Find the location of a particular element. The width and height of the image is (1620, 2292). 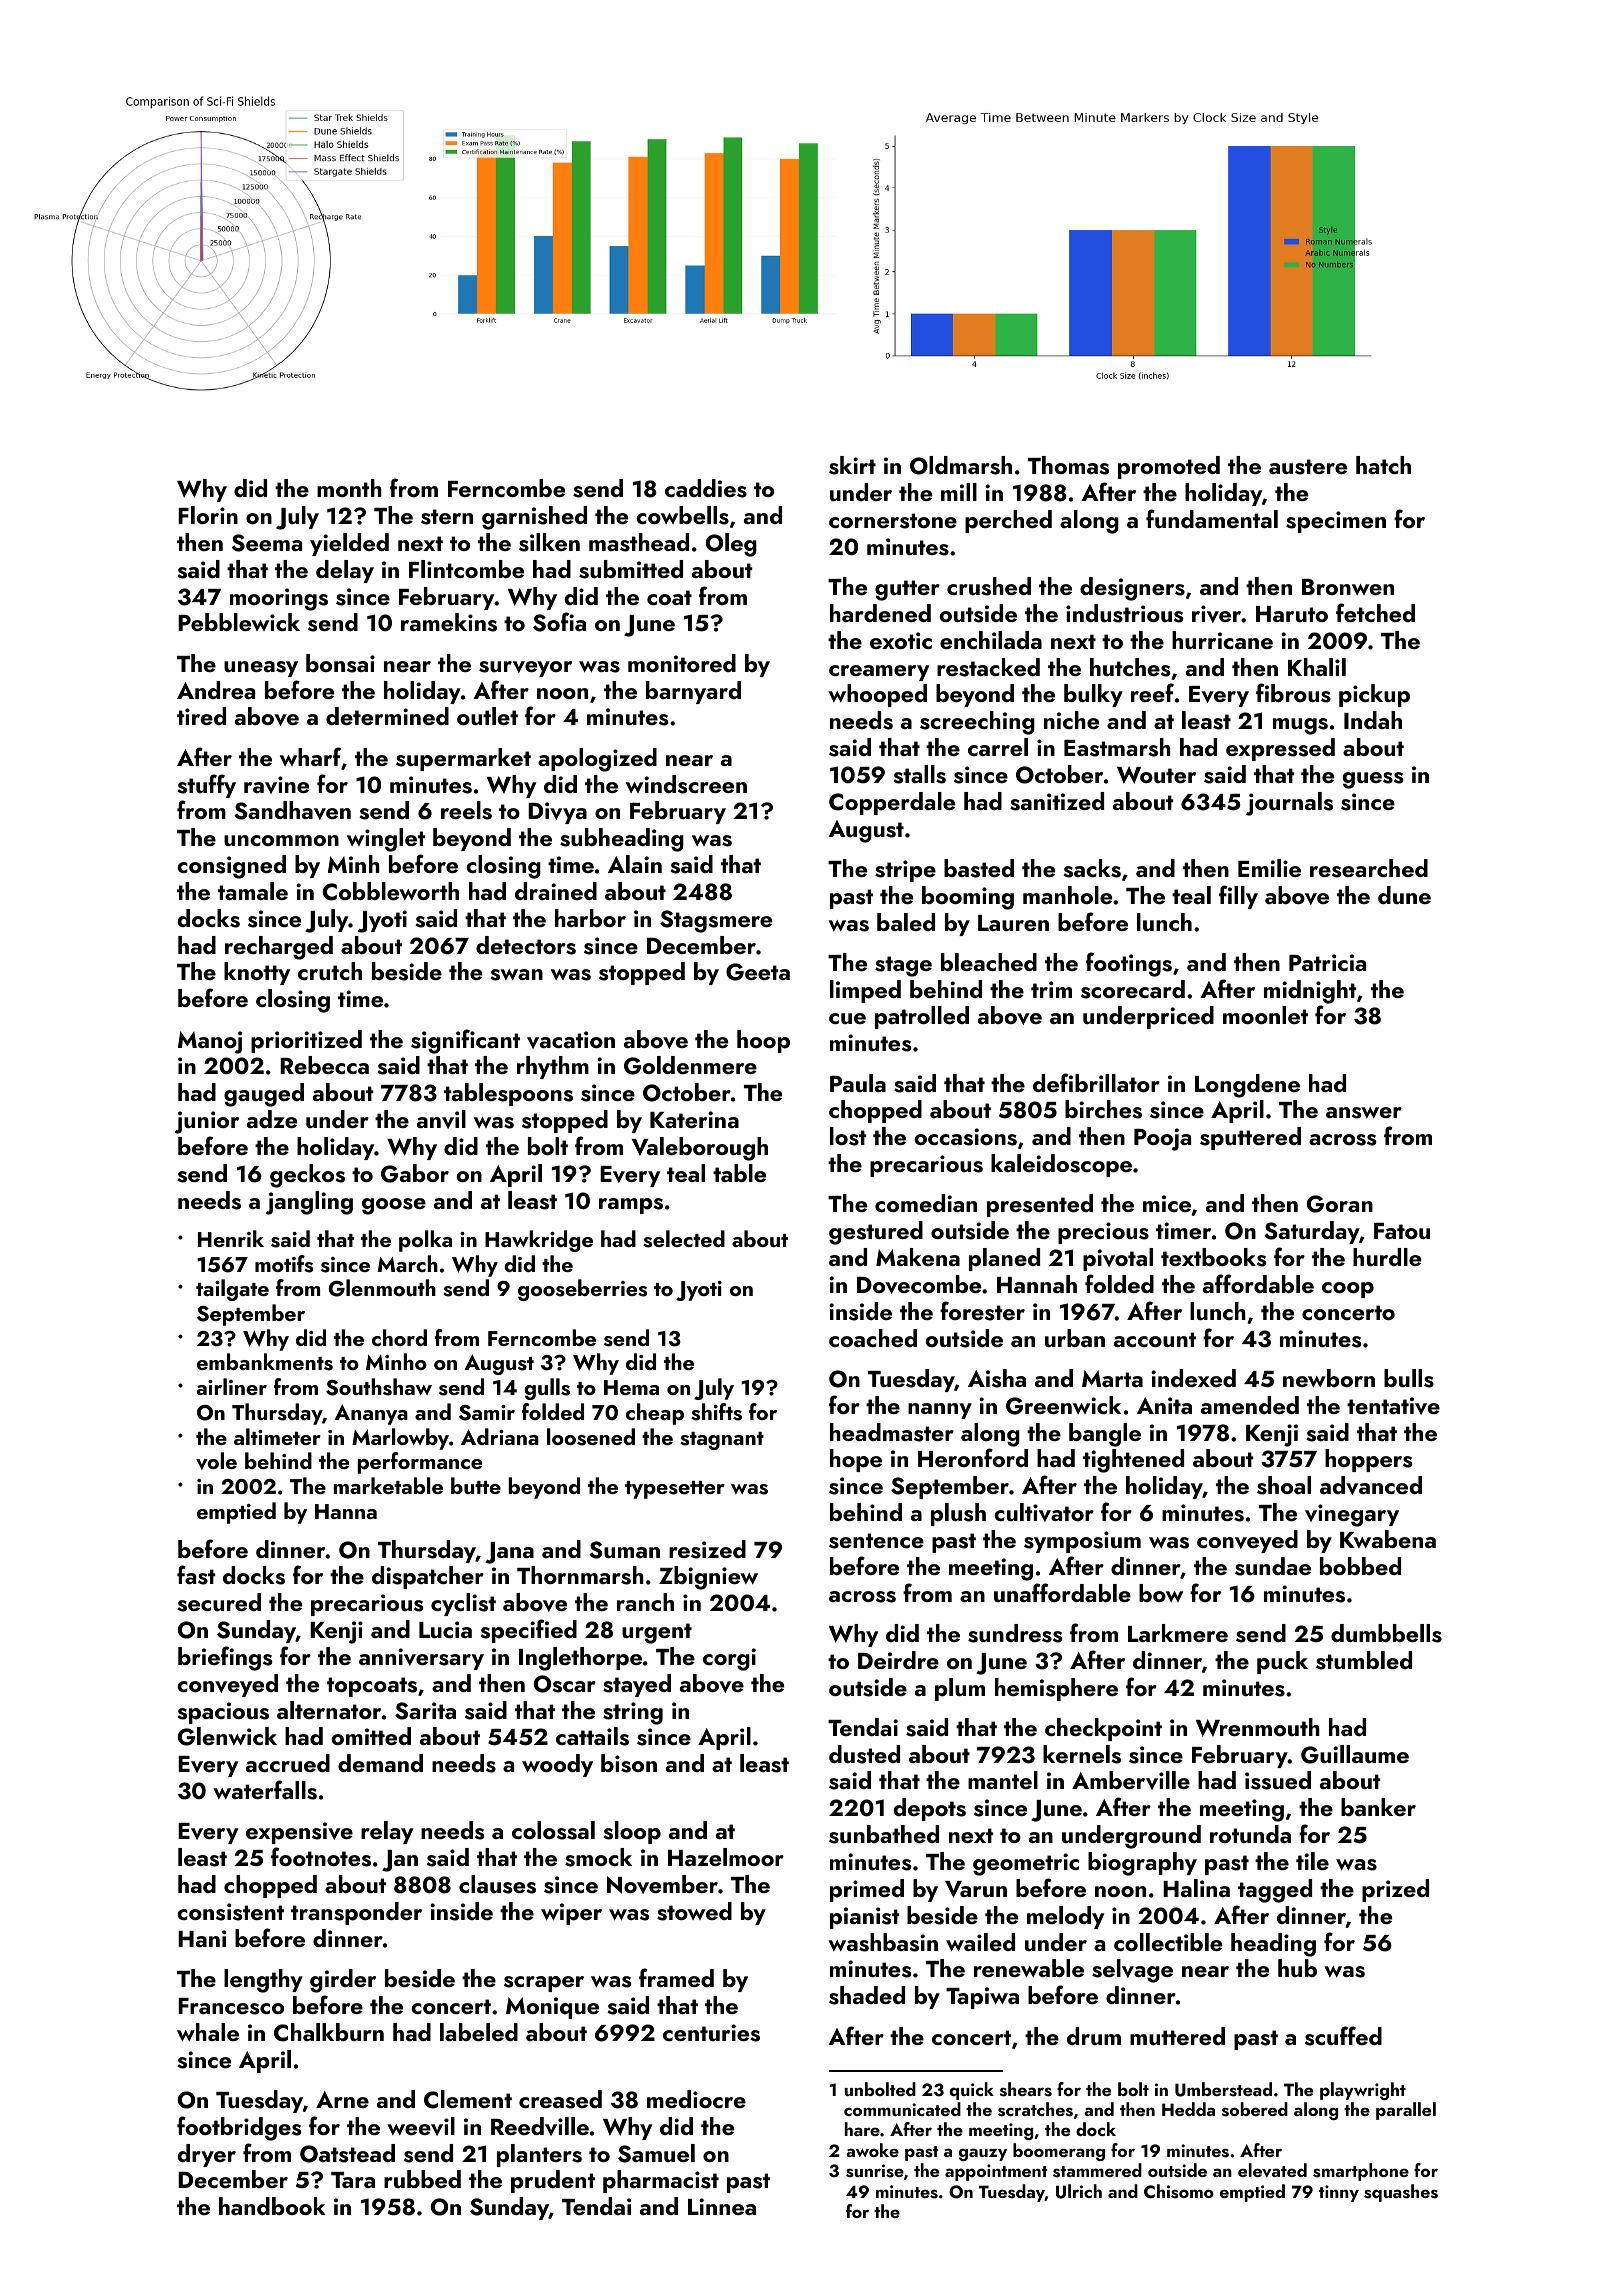

dusted is located at coordinates (864, 1754).
